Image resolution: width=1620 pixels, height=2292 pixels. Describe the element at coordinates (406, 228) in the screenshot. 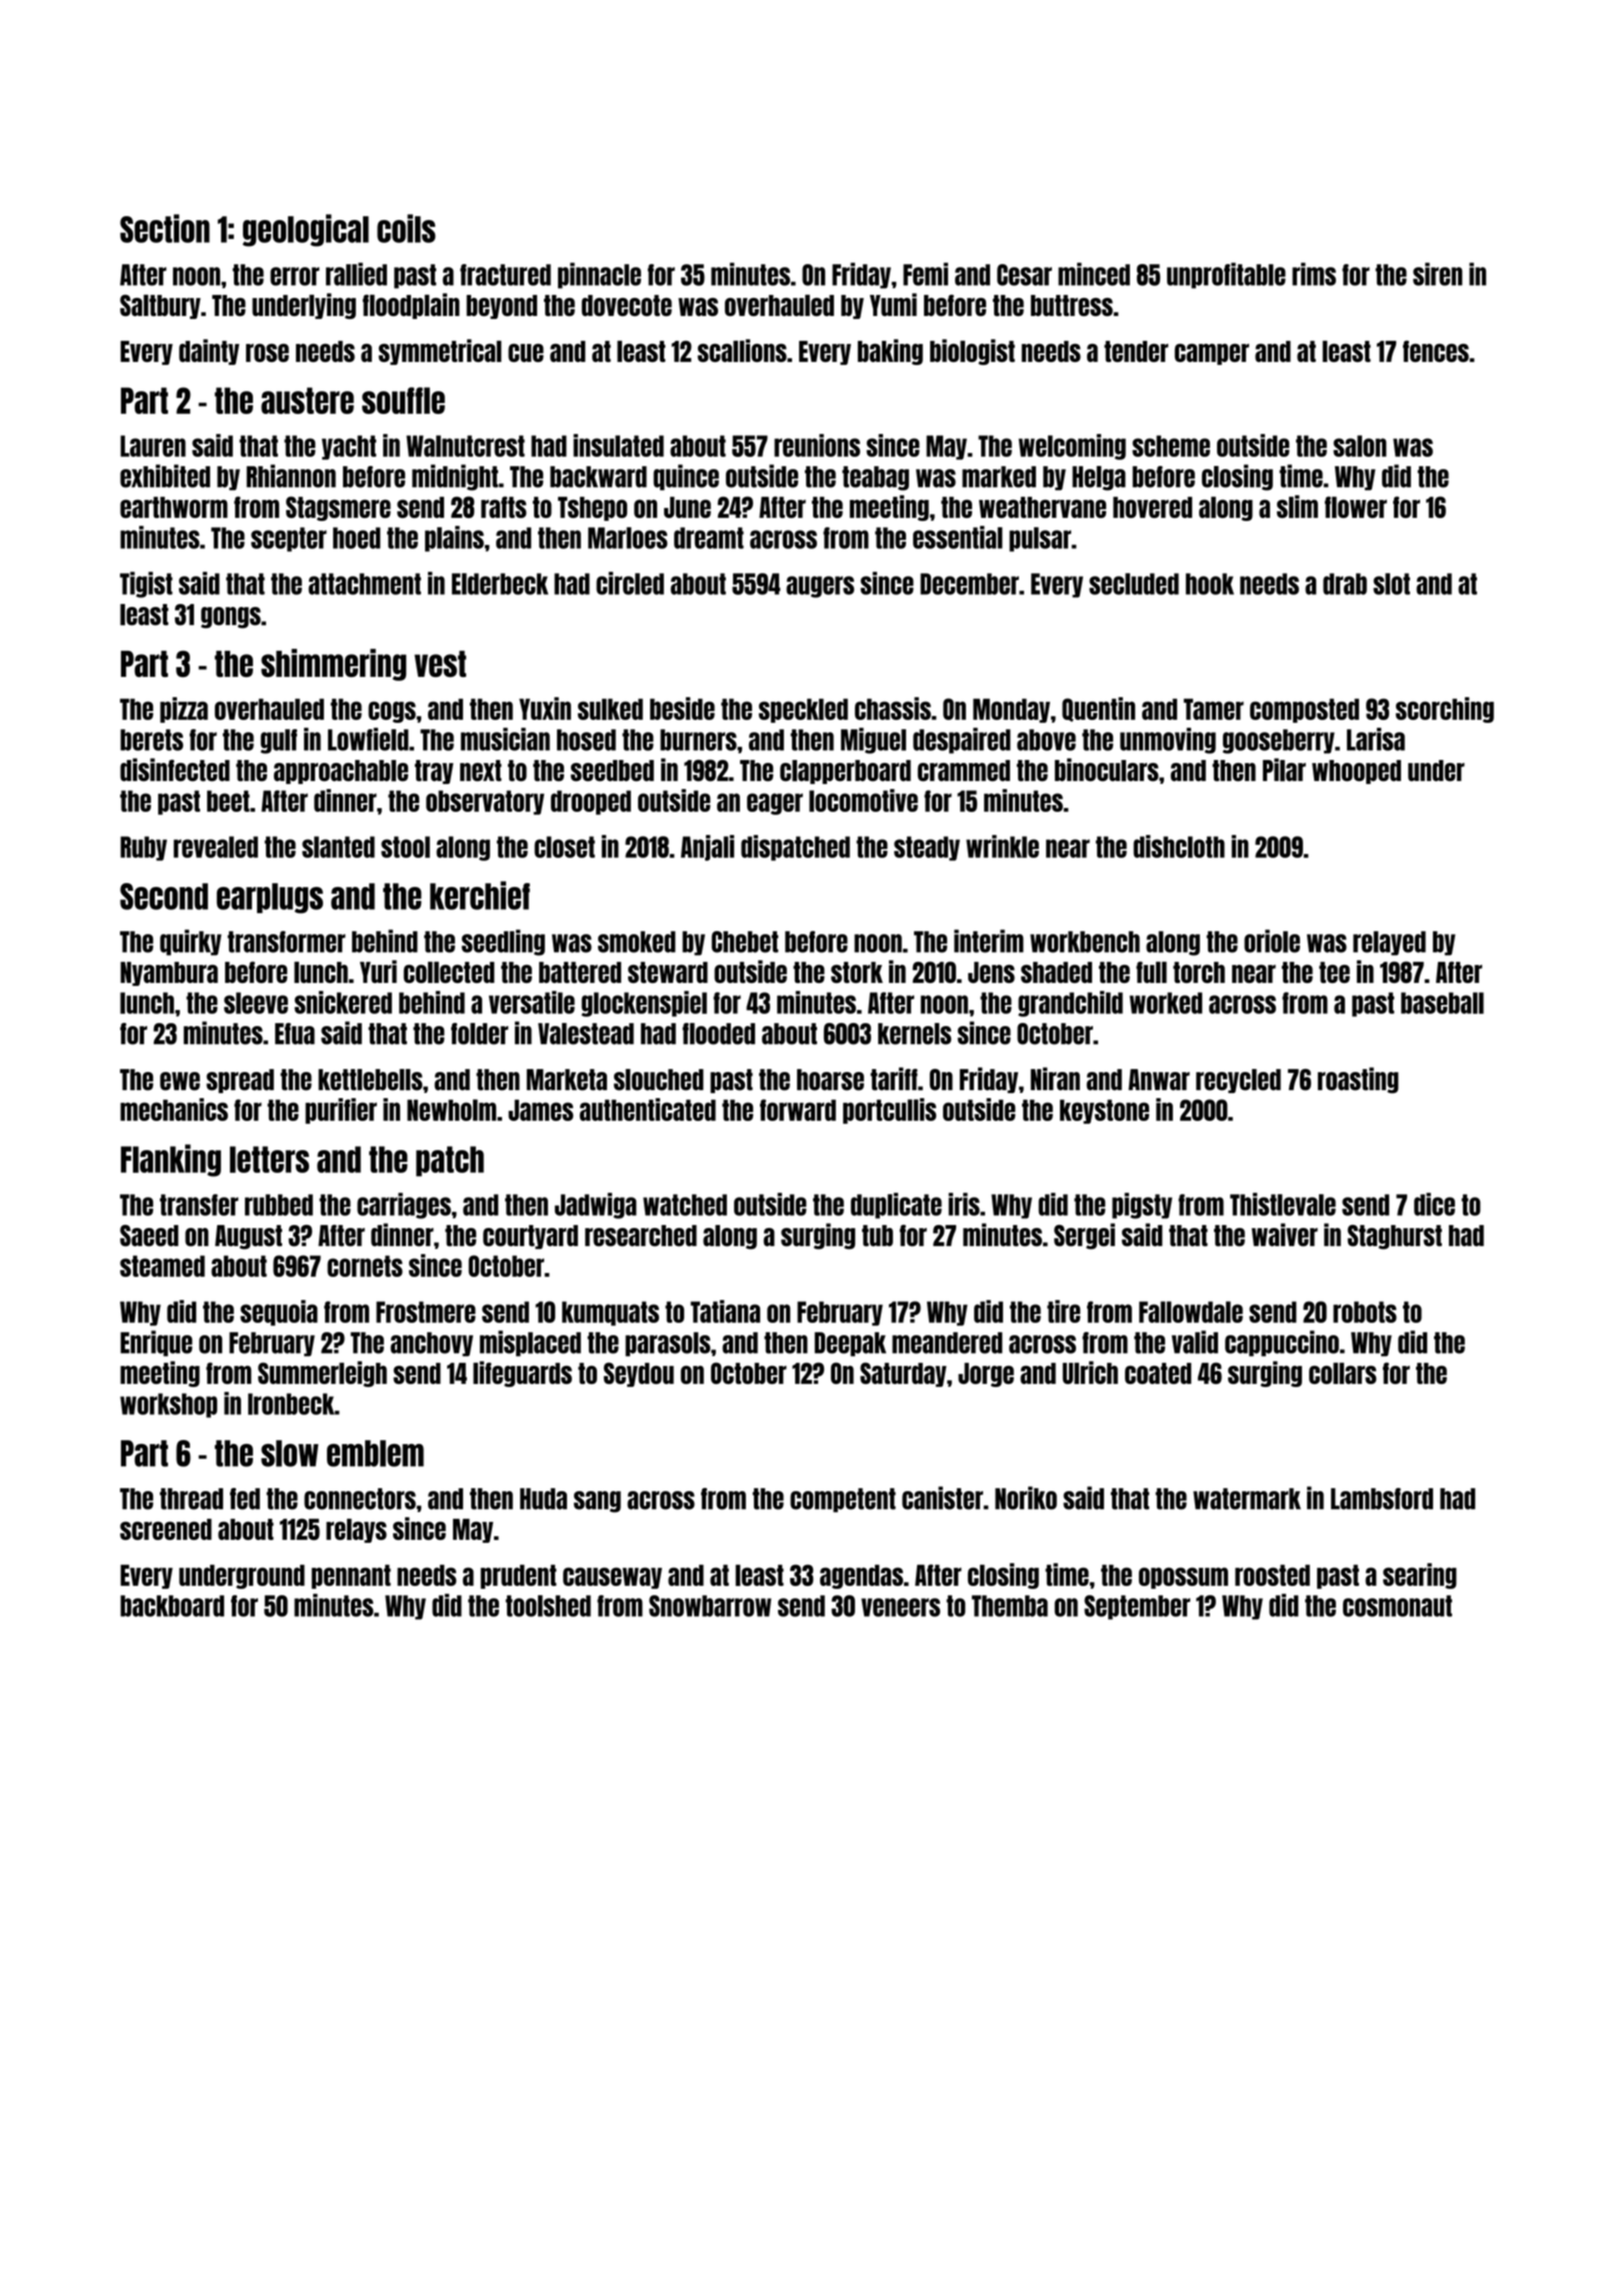

I see `coils` at that location.
